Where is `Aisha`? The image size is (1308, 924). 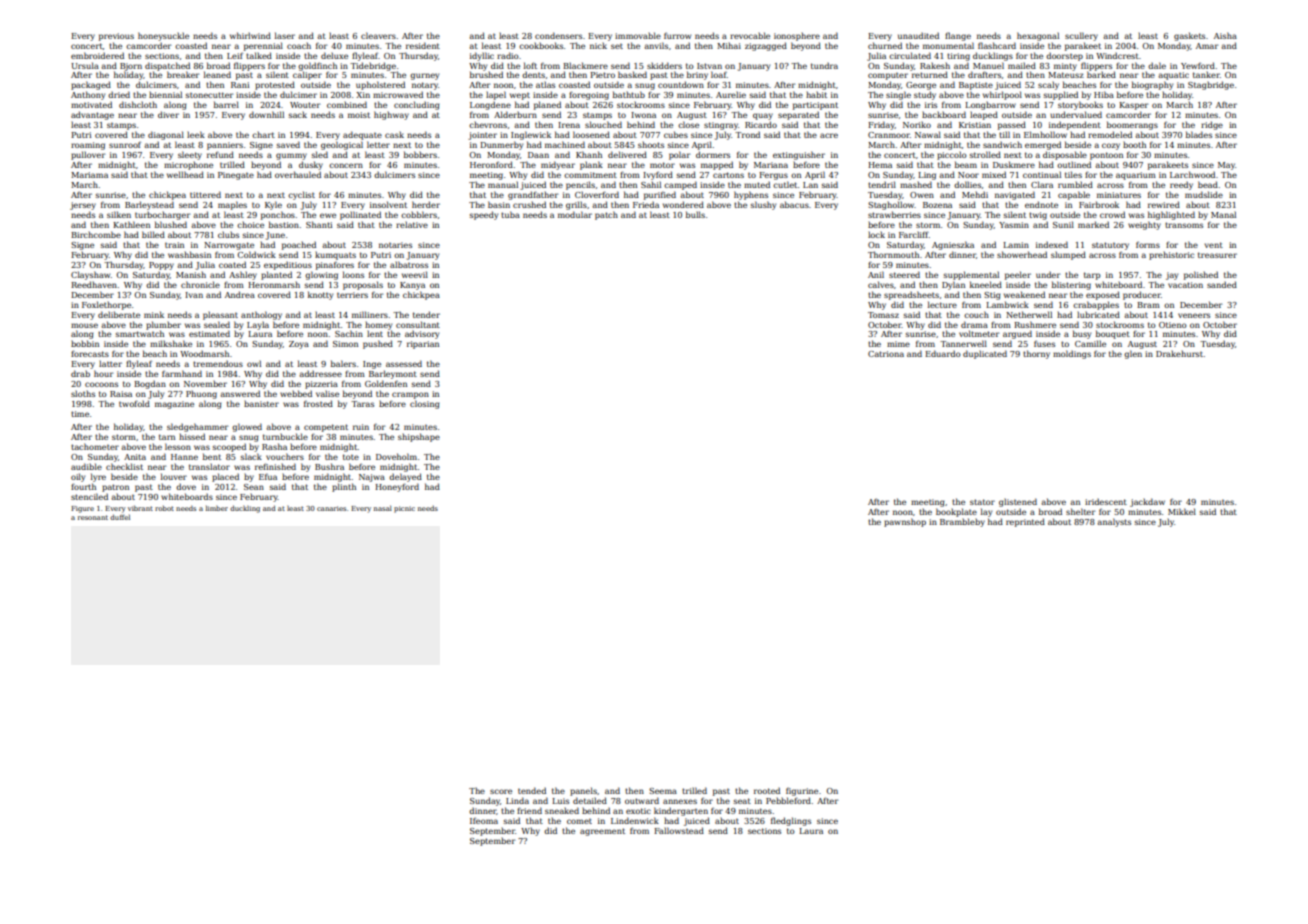 Aisha is located at coordinates (1225, 35).
